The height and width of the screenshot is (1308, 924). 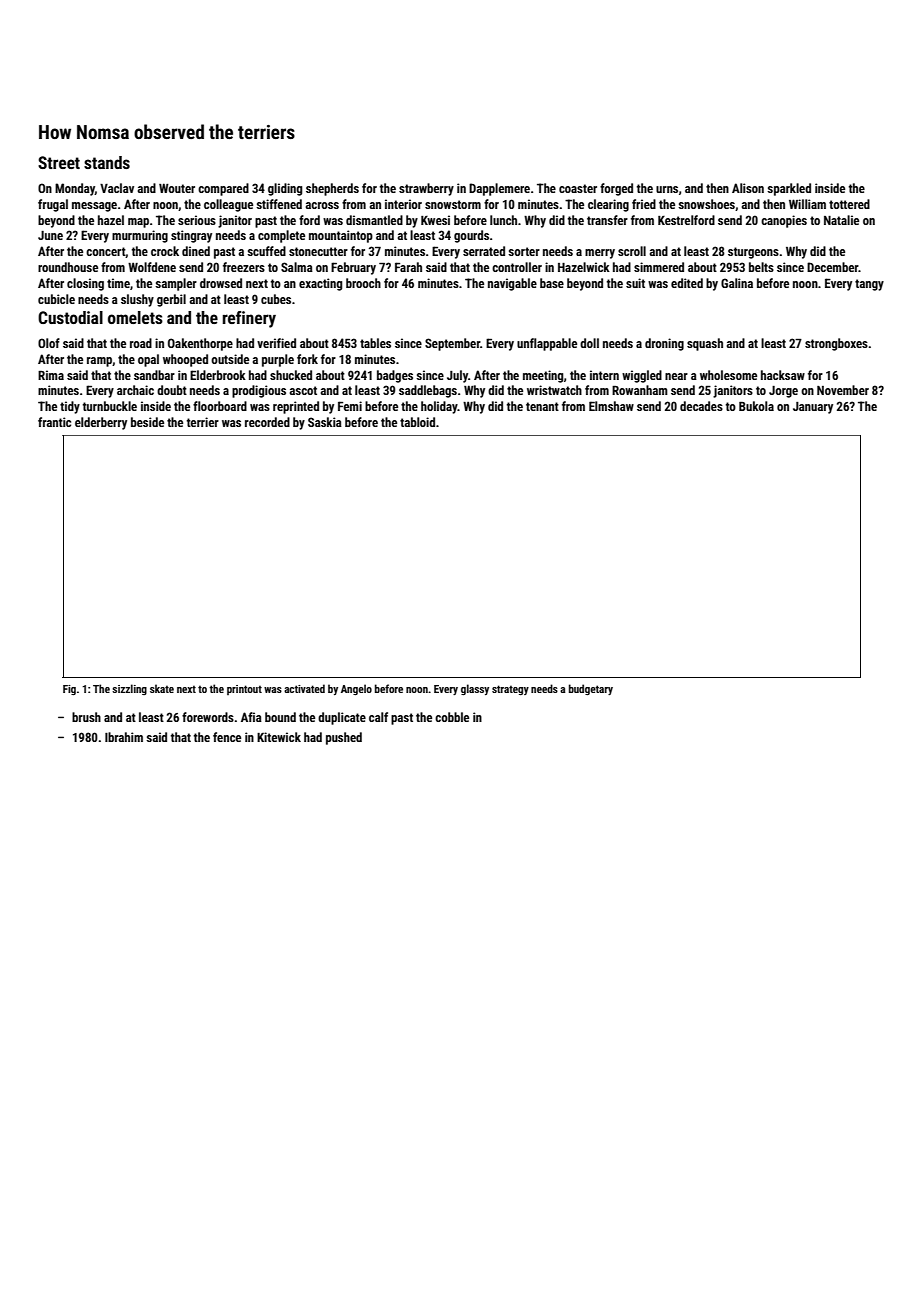 I want to click on January, so click(x=813, y=408).
